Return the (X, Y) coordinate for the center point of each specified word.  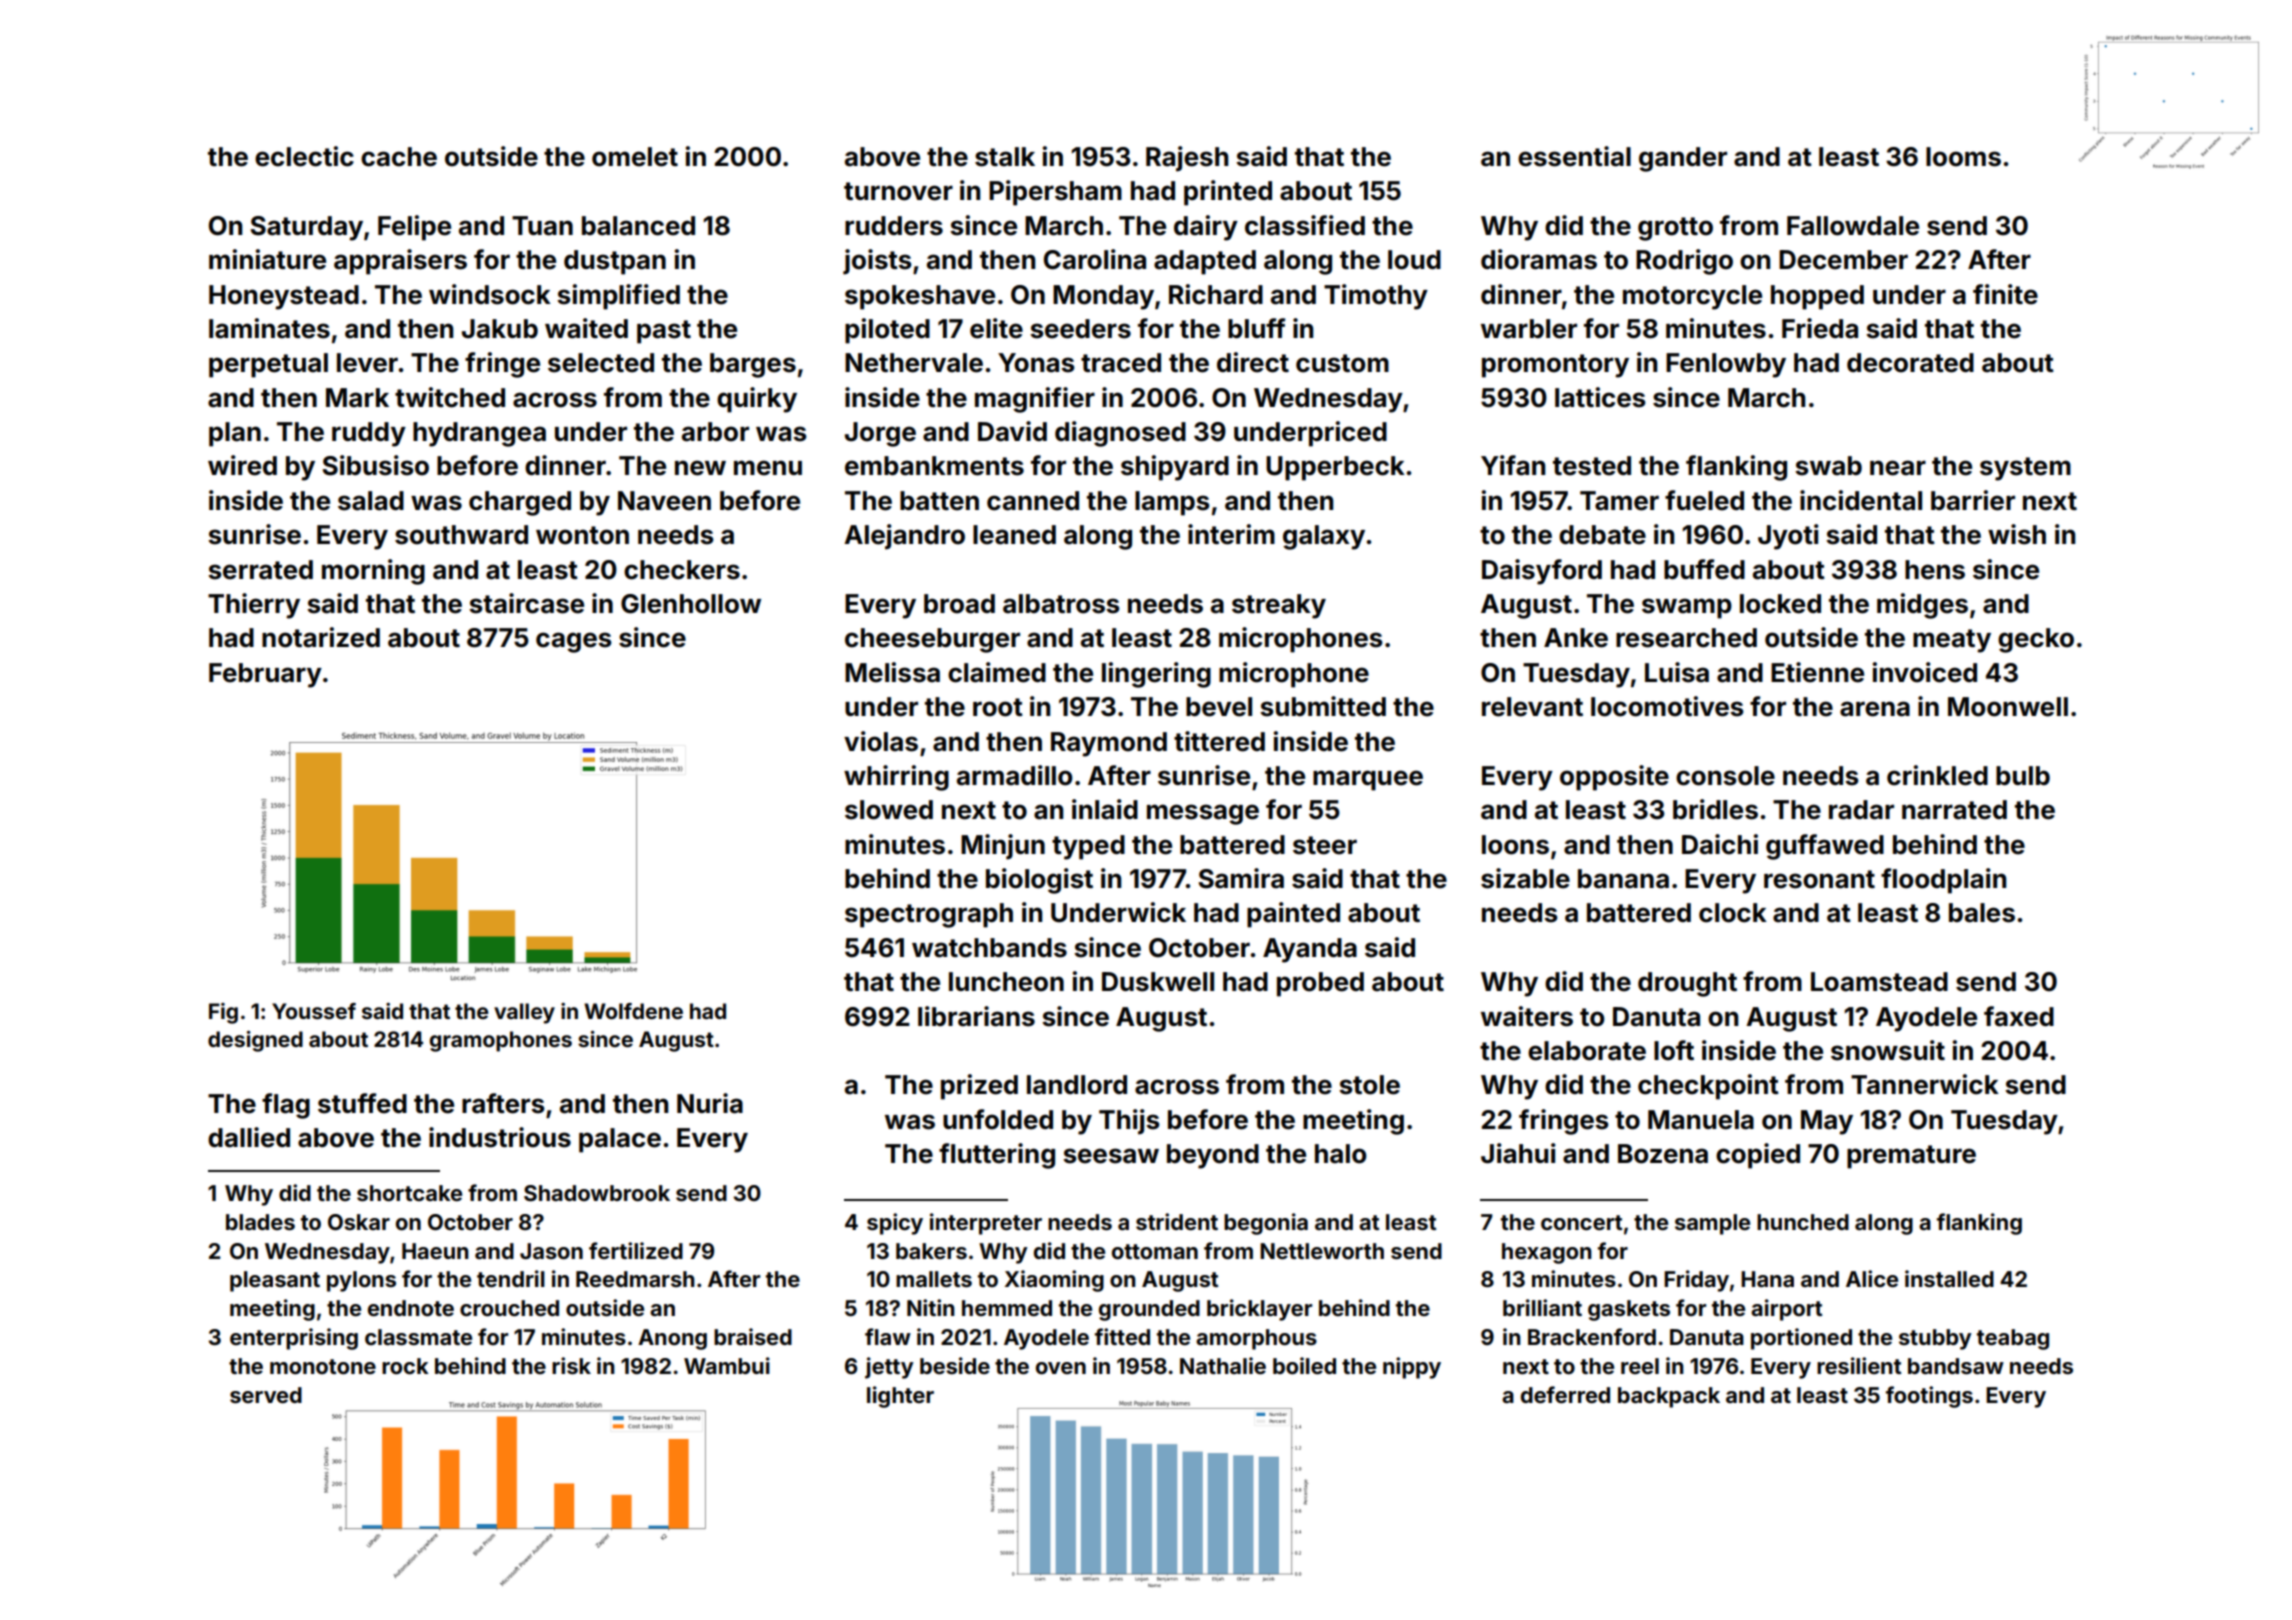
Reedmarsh (635, 1279)
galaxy (1324, 537)
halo (1340, 1154)
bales (1982, 913)
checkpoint (1708, 1087)
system (2025, 469)
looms (1963, 157)
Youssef (314, 1011)
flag (286, 1106)
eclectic (304, 156)
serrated (260, 570)
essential (1574, 156)
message (1203, 814)
